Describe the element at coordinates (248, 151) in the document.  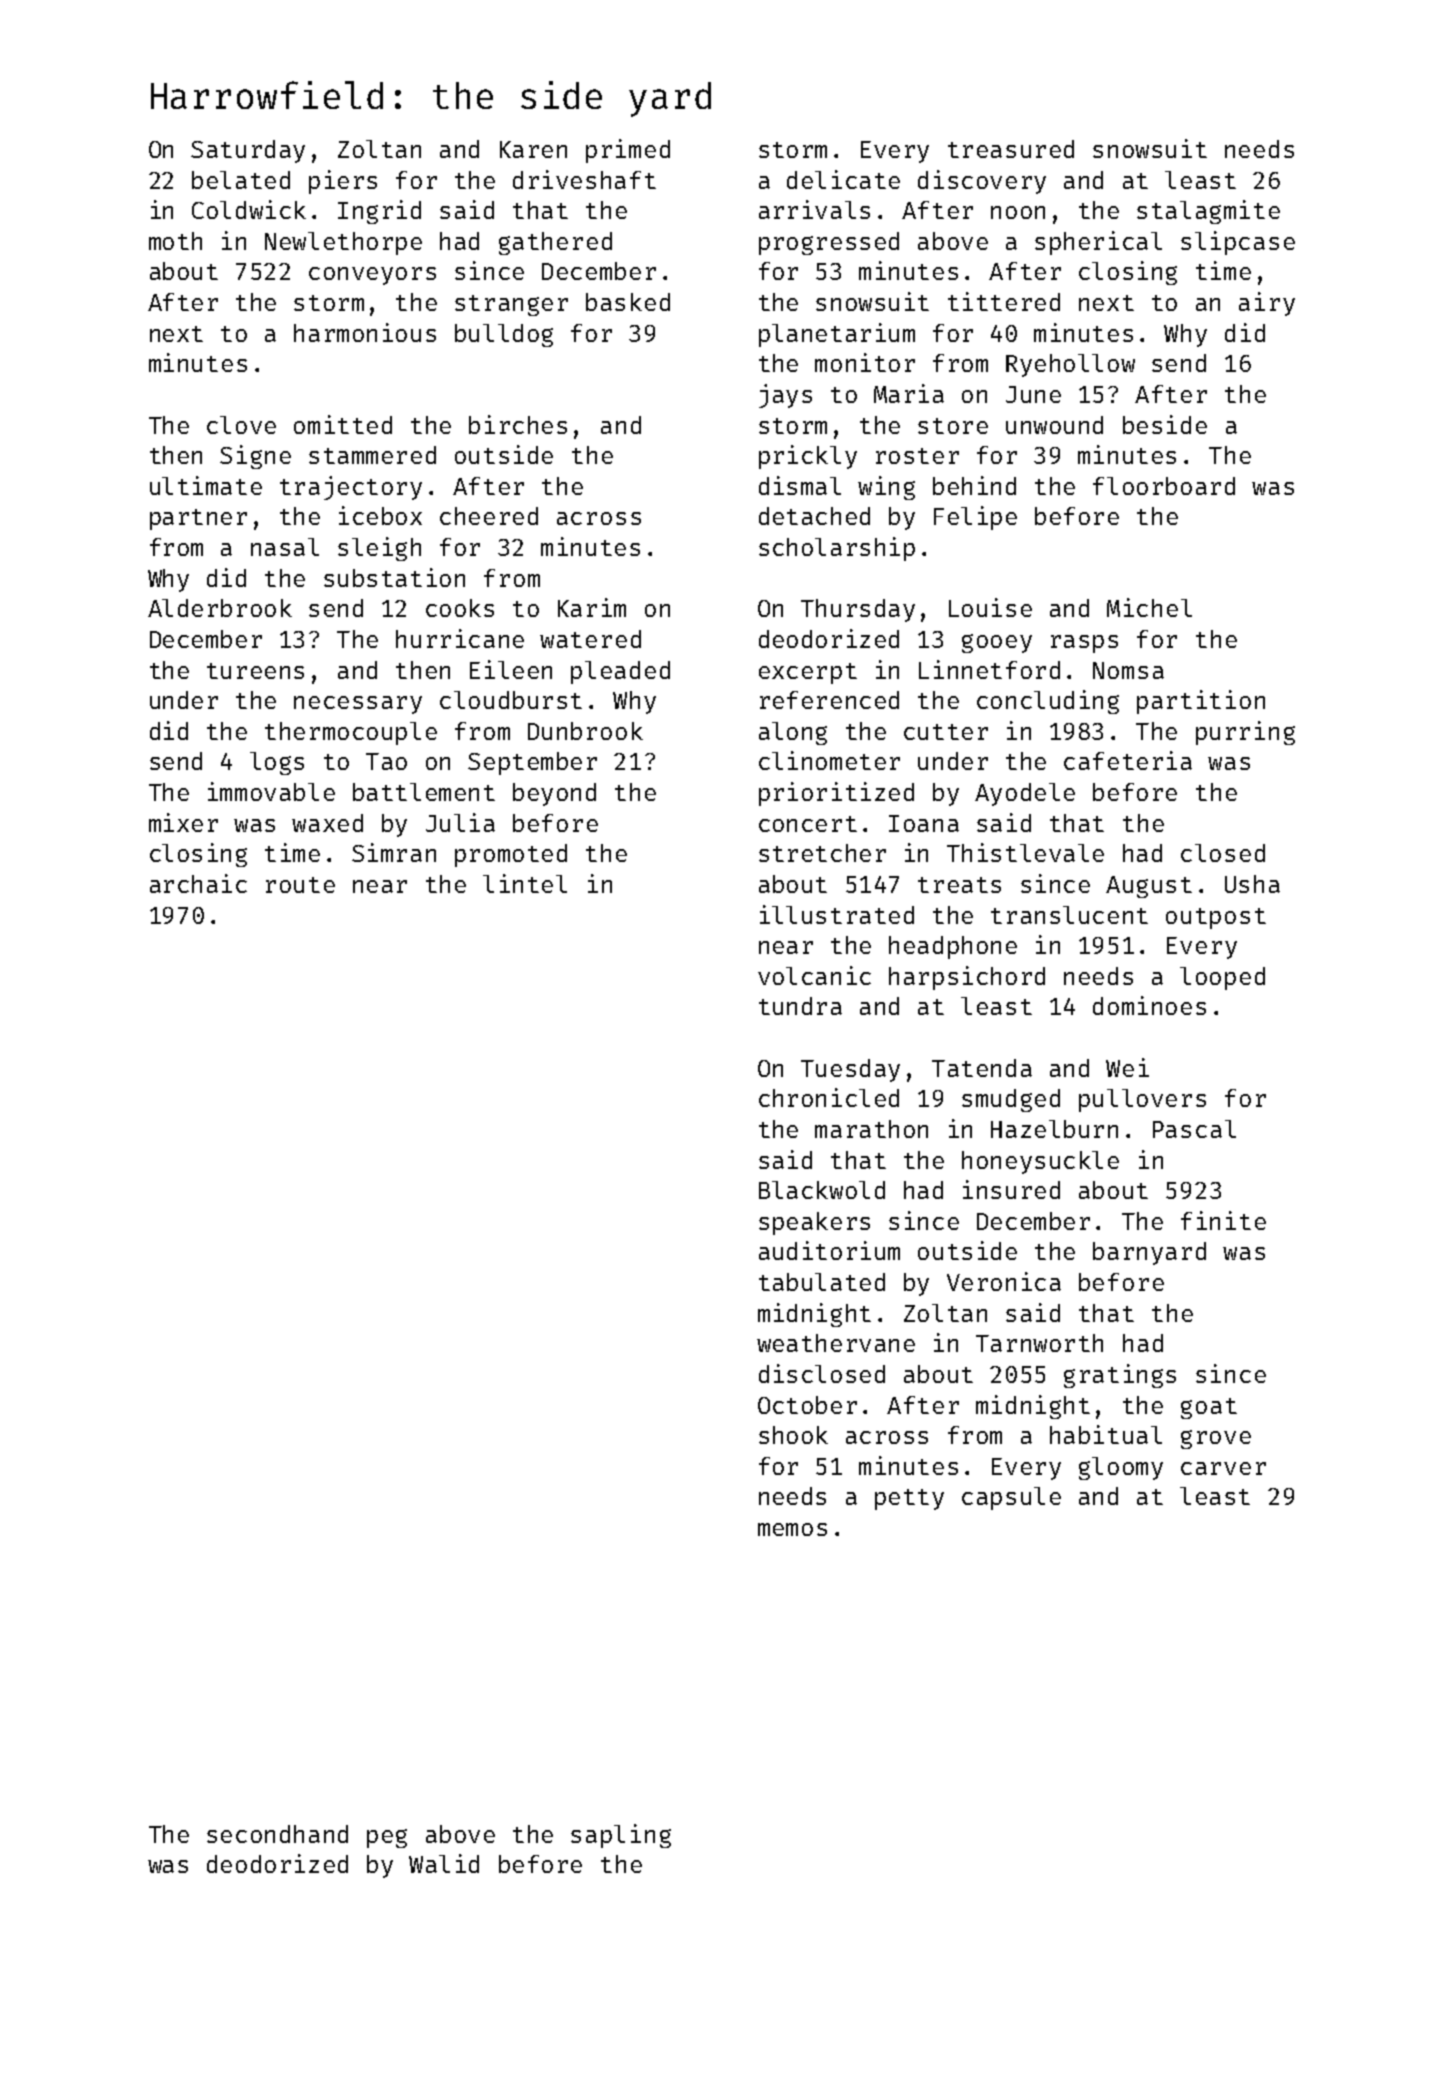
I see `Saturday` at that location.
